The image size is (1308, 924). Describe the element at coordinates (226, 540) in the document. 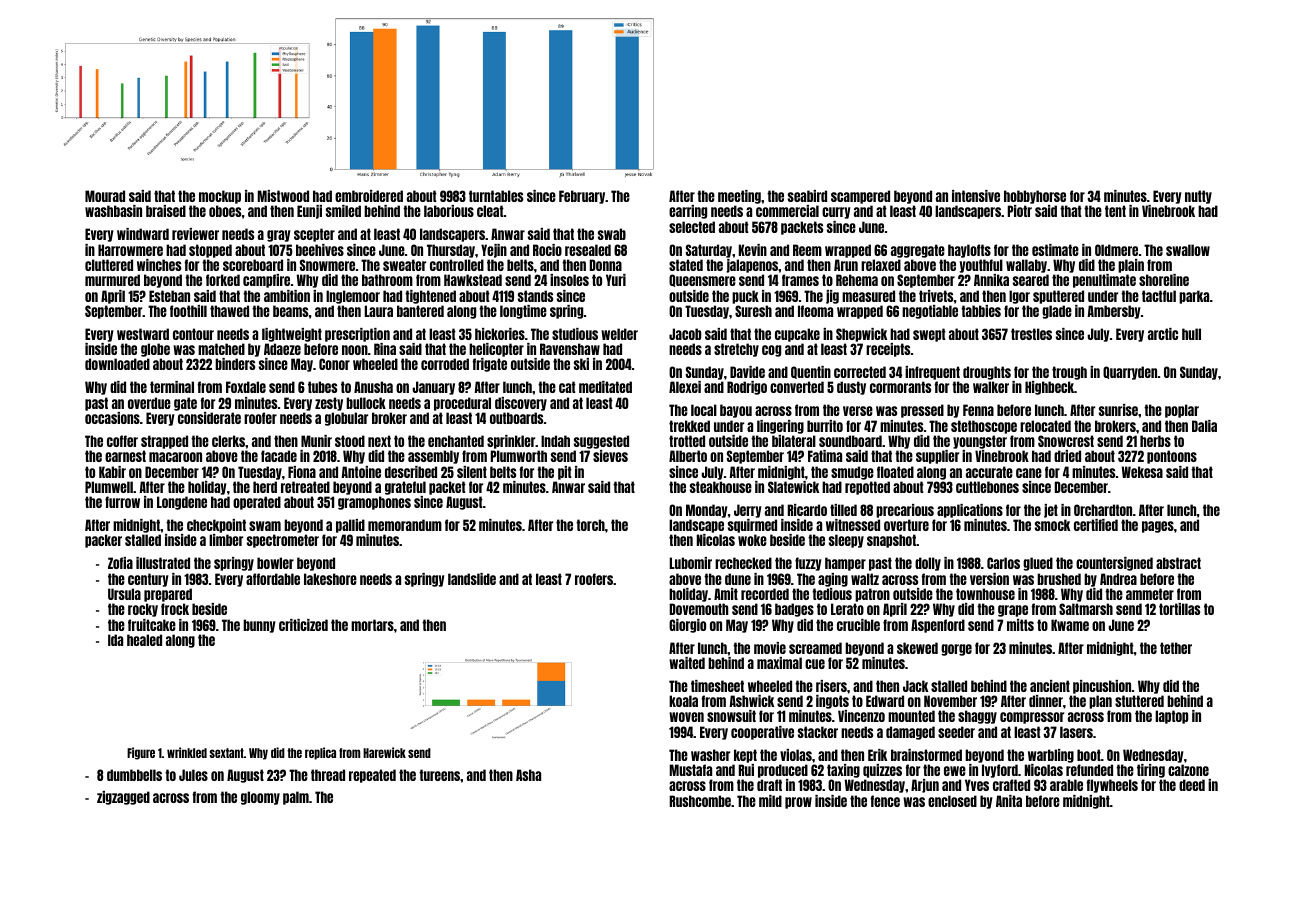

I see `limber` at that location.
